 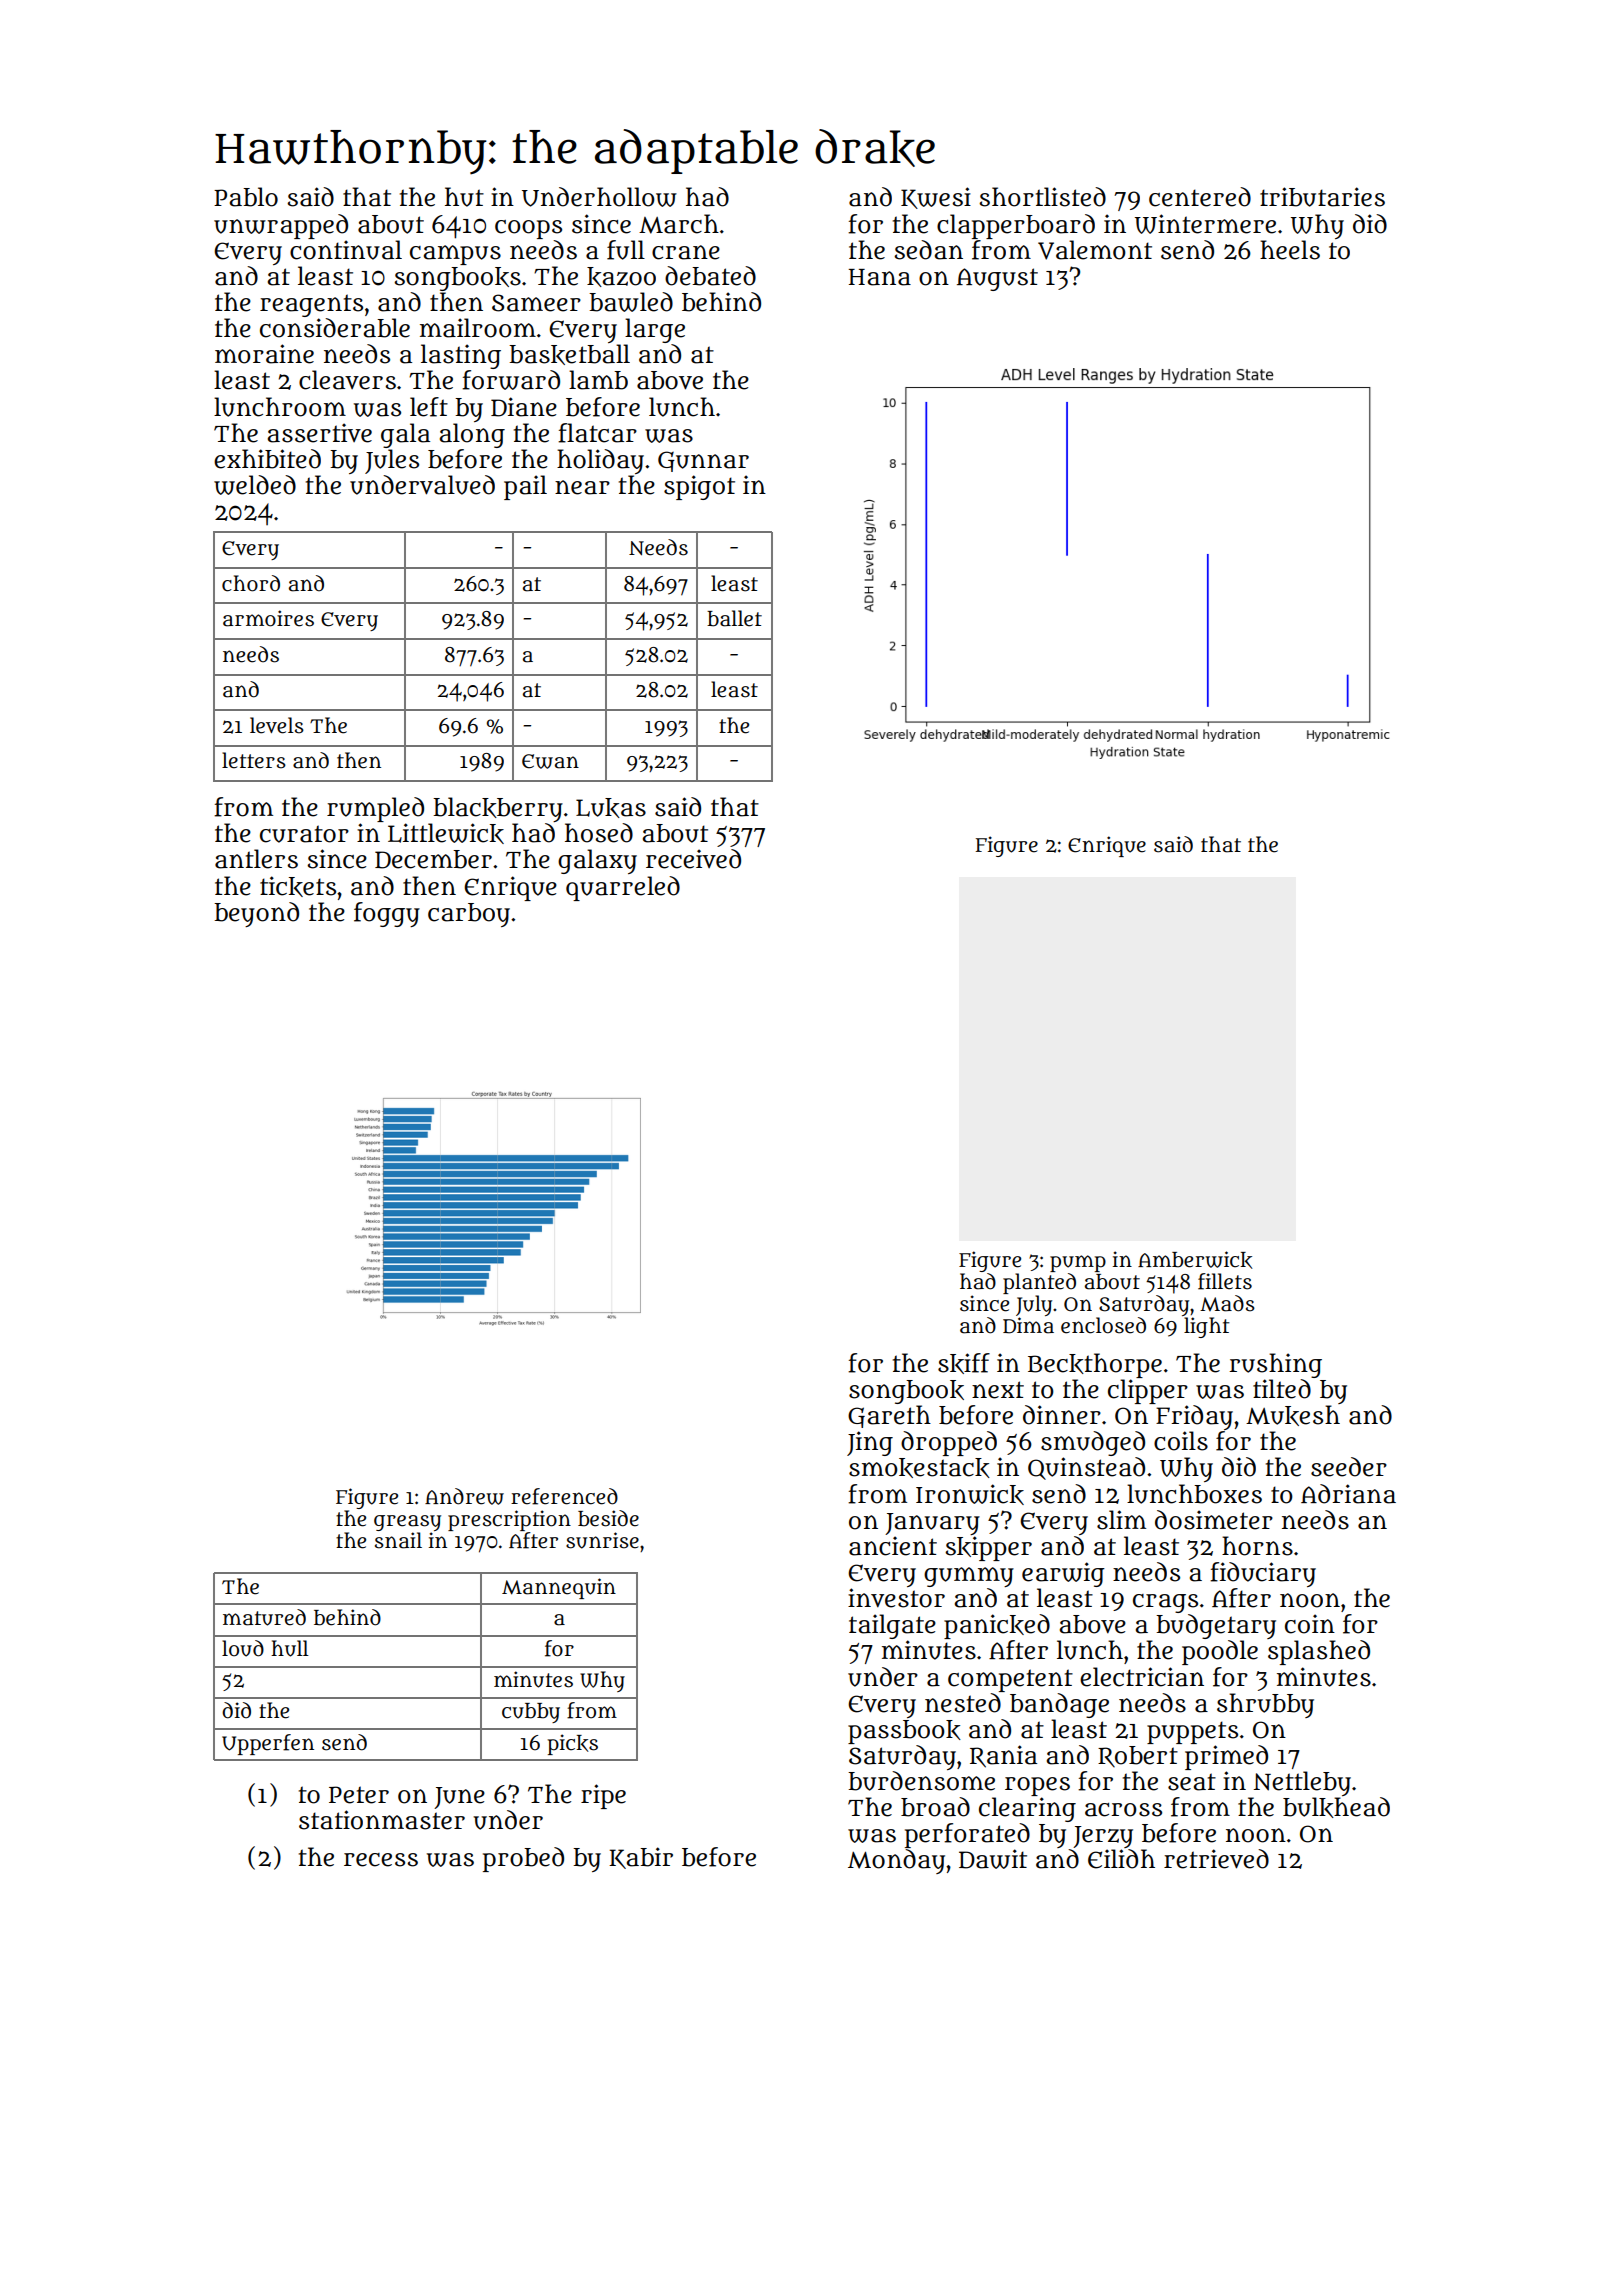 I want to click on crane, so click(x=686, y=252).
